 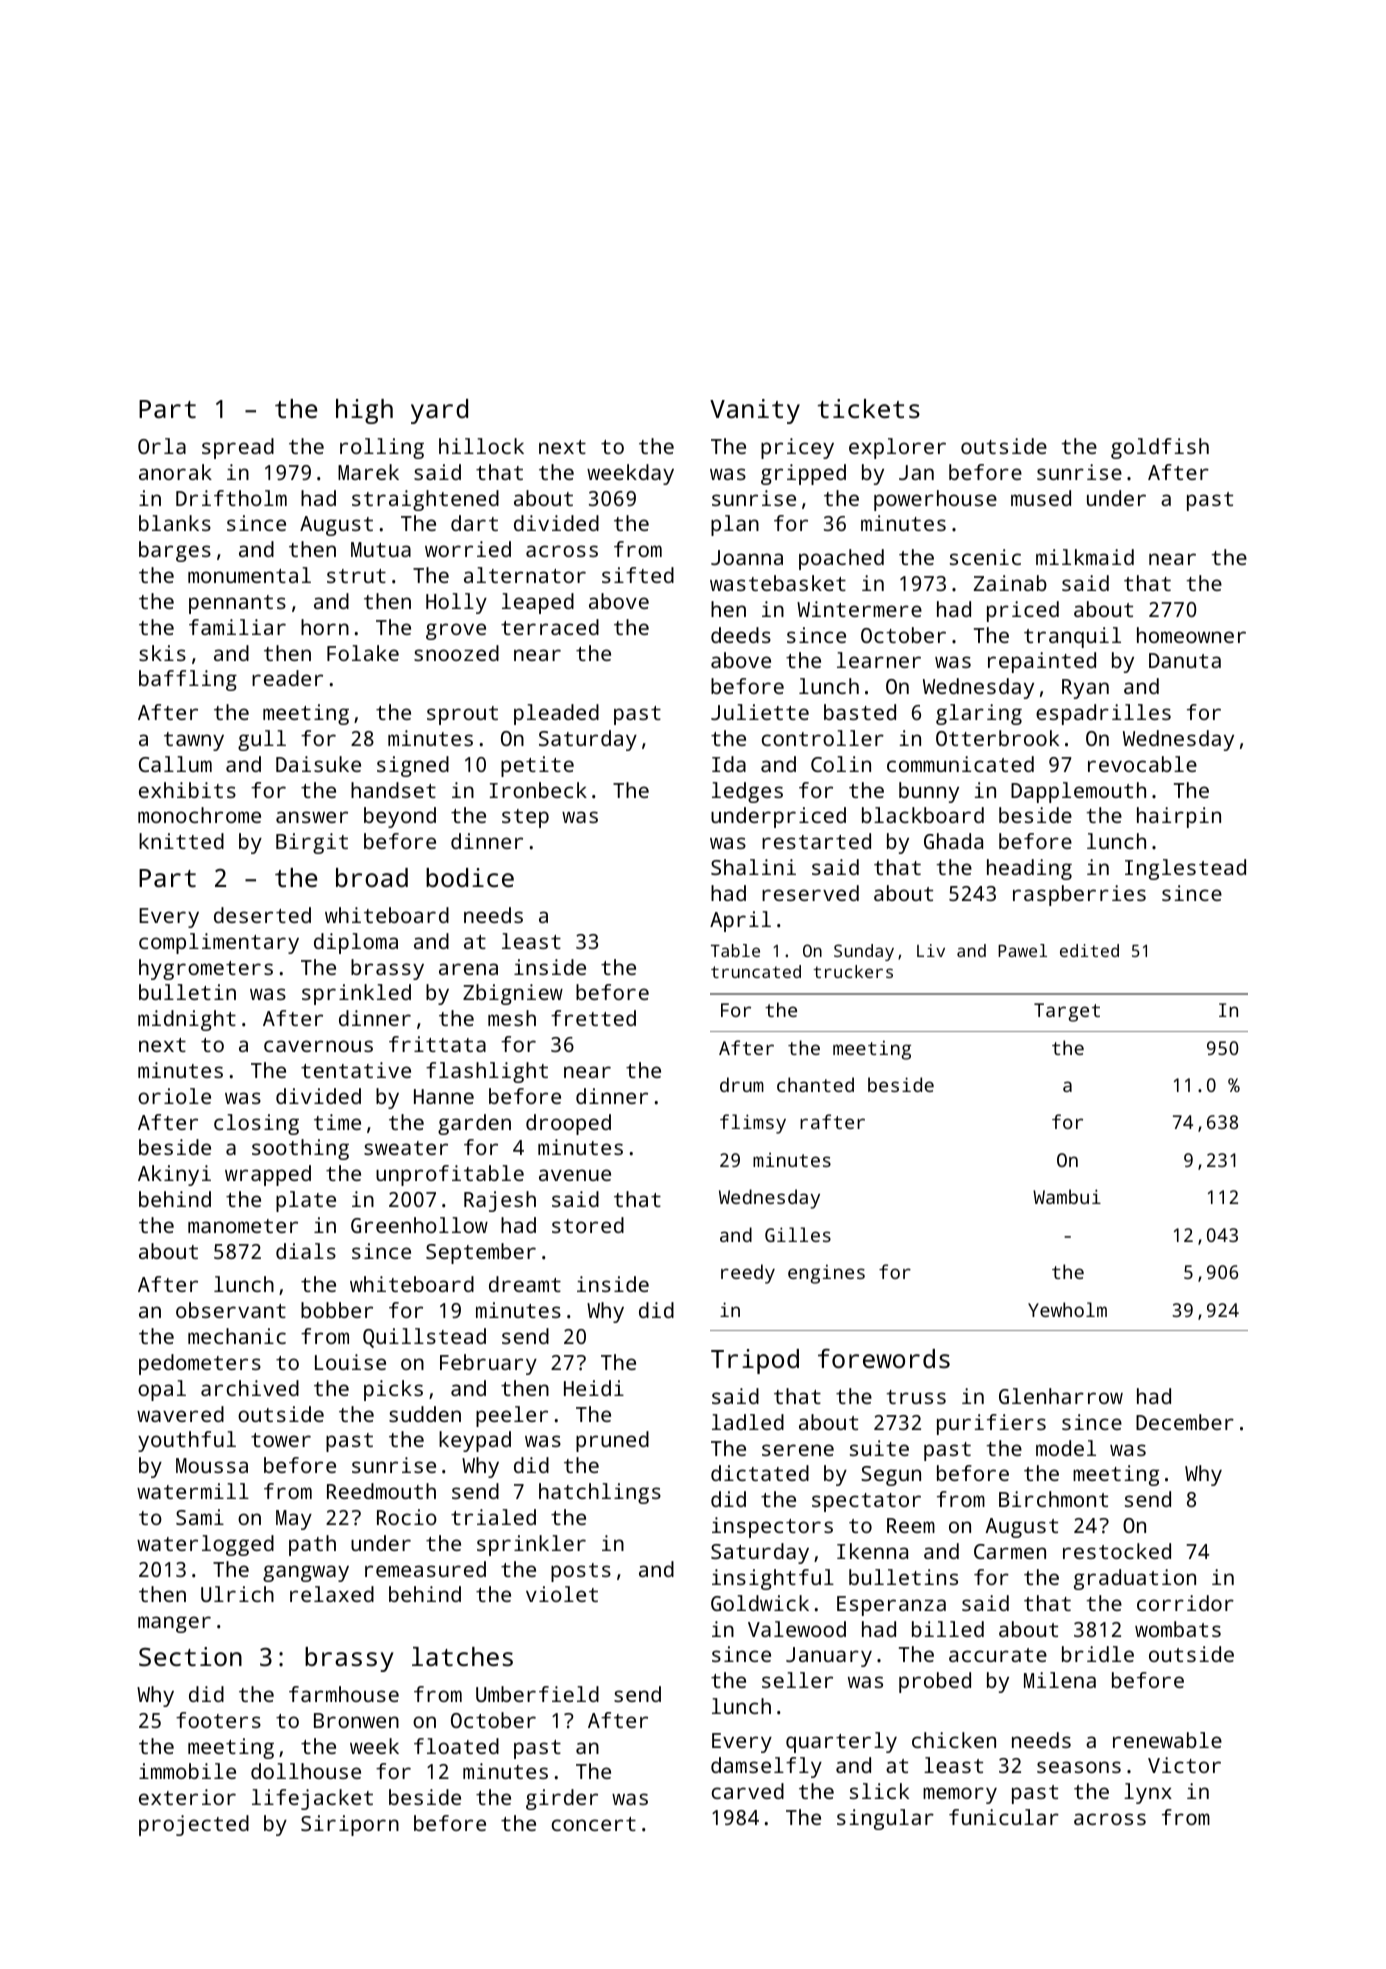 What do you see at coordinates (1184, 1765) in the screenshot?
I see `Victor` at bounding box center [1184, 1765].
